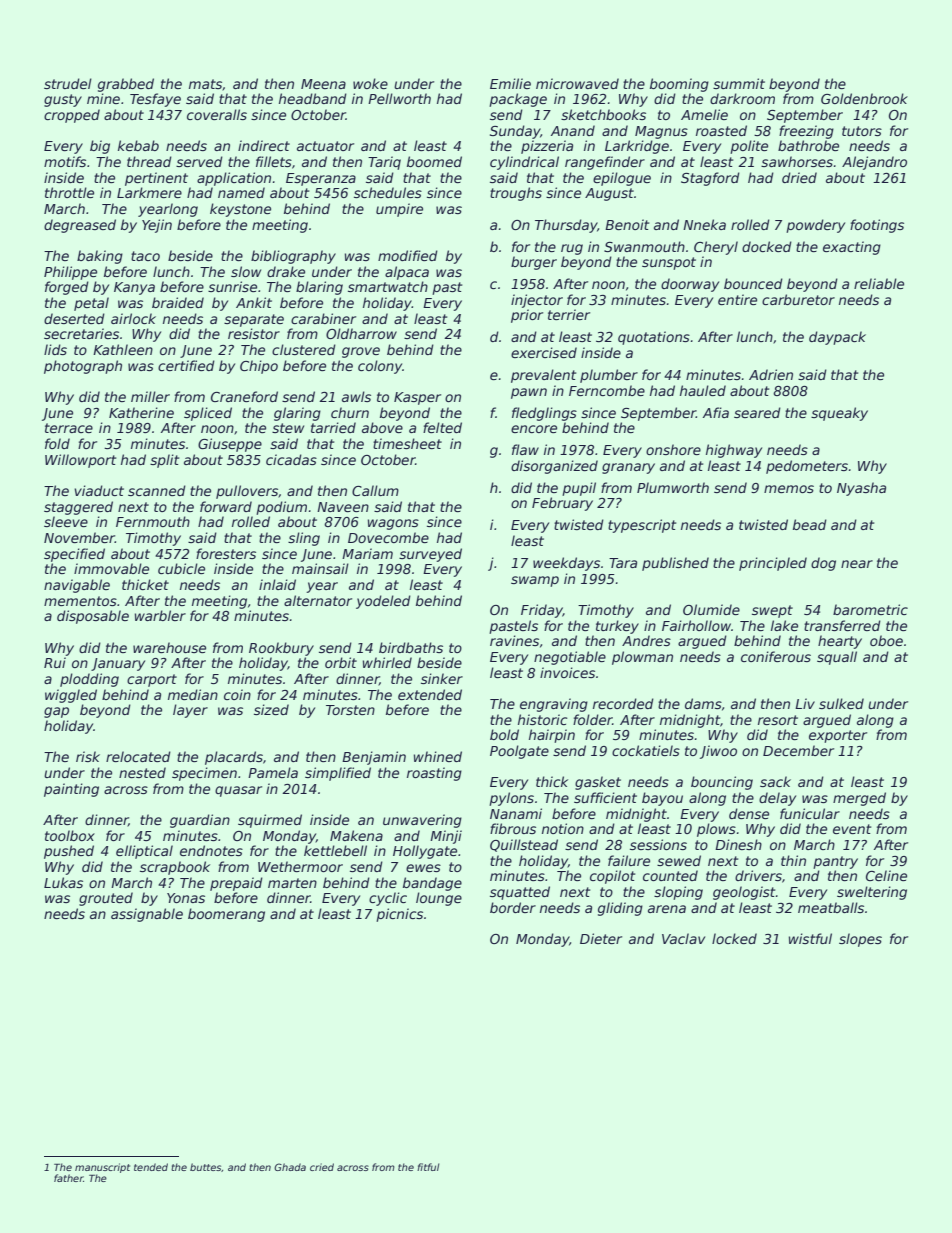 The image size is (952, 1233). Describe the element at coordinates (579, 489) in the screenshot. I see `pupil` at that location.
